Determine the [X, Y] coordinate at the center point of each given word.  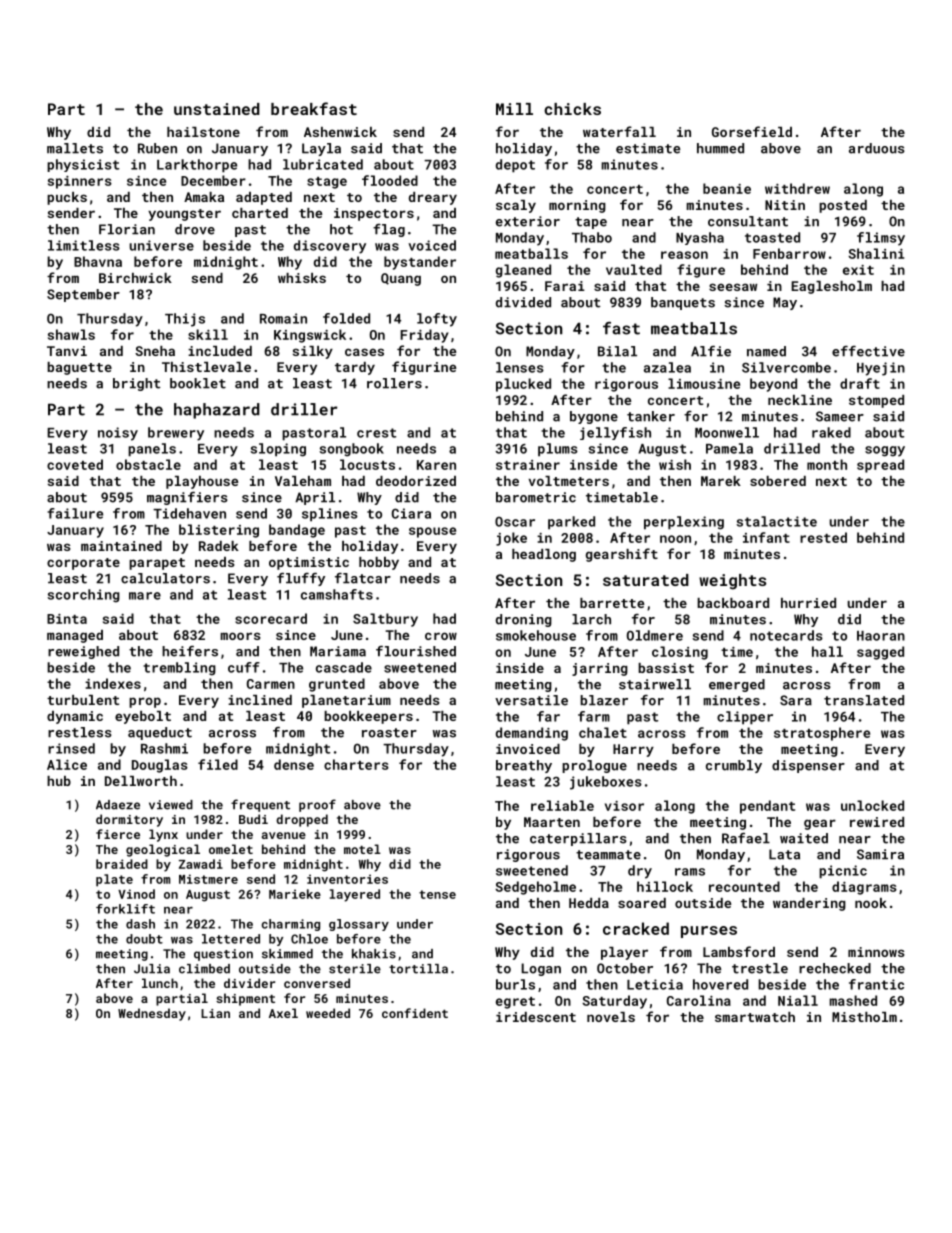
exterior [528, 221]
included [220, 351]
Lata [784, 854]
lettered [231, 939]
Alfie [711, 351]
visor [624, 806]
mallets [75, 148]
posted [843, 206]
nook [871, 903]
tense [437, 894]
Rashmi [164, 748]
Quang [401, 279]
